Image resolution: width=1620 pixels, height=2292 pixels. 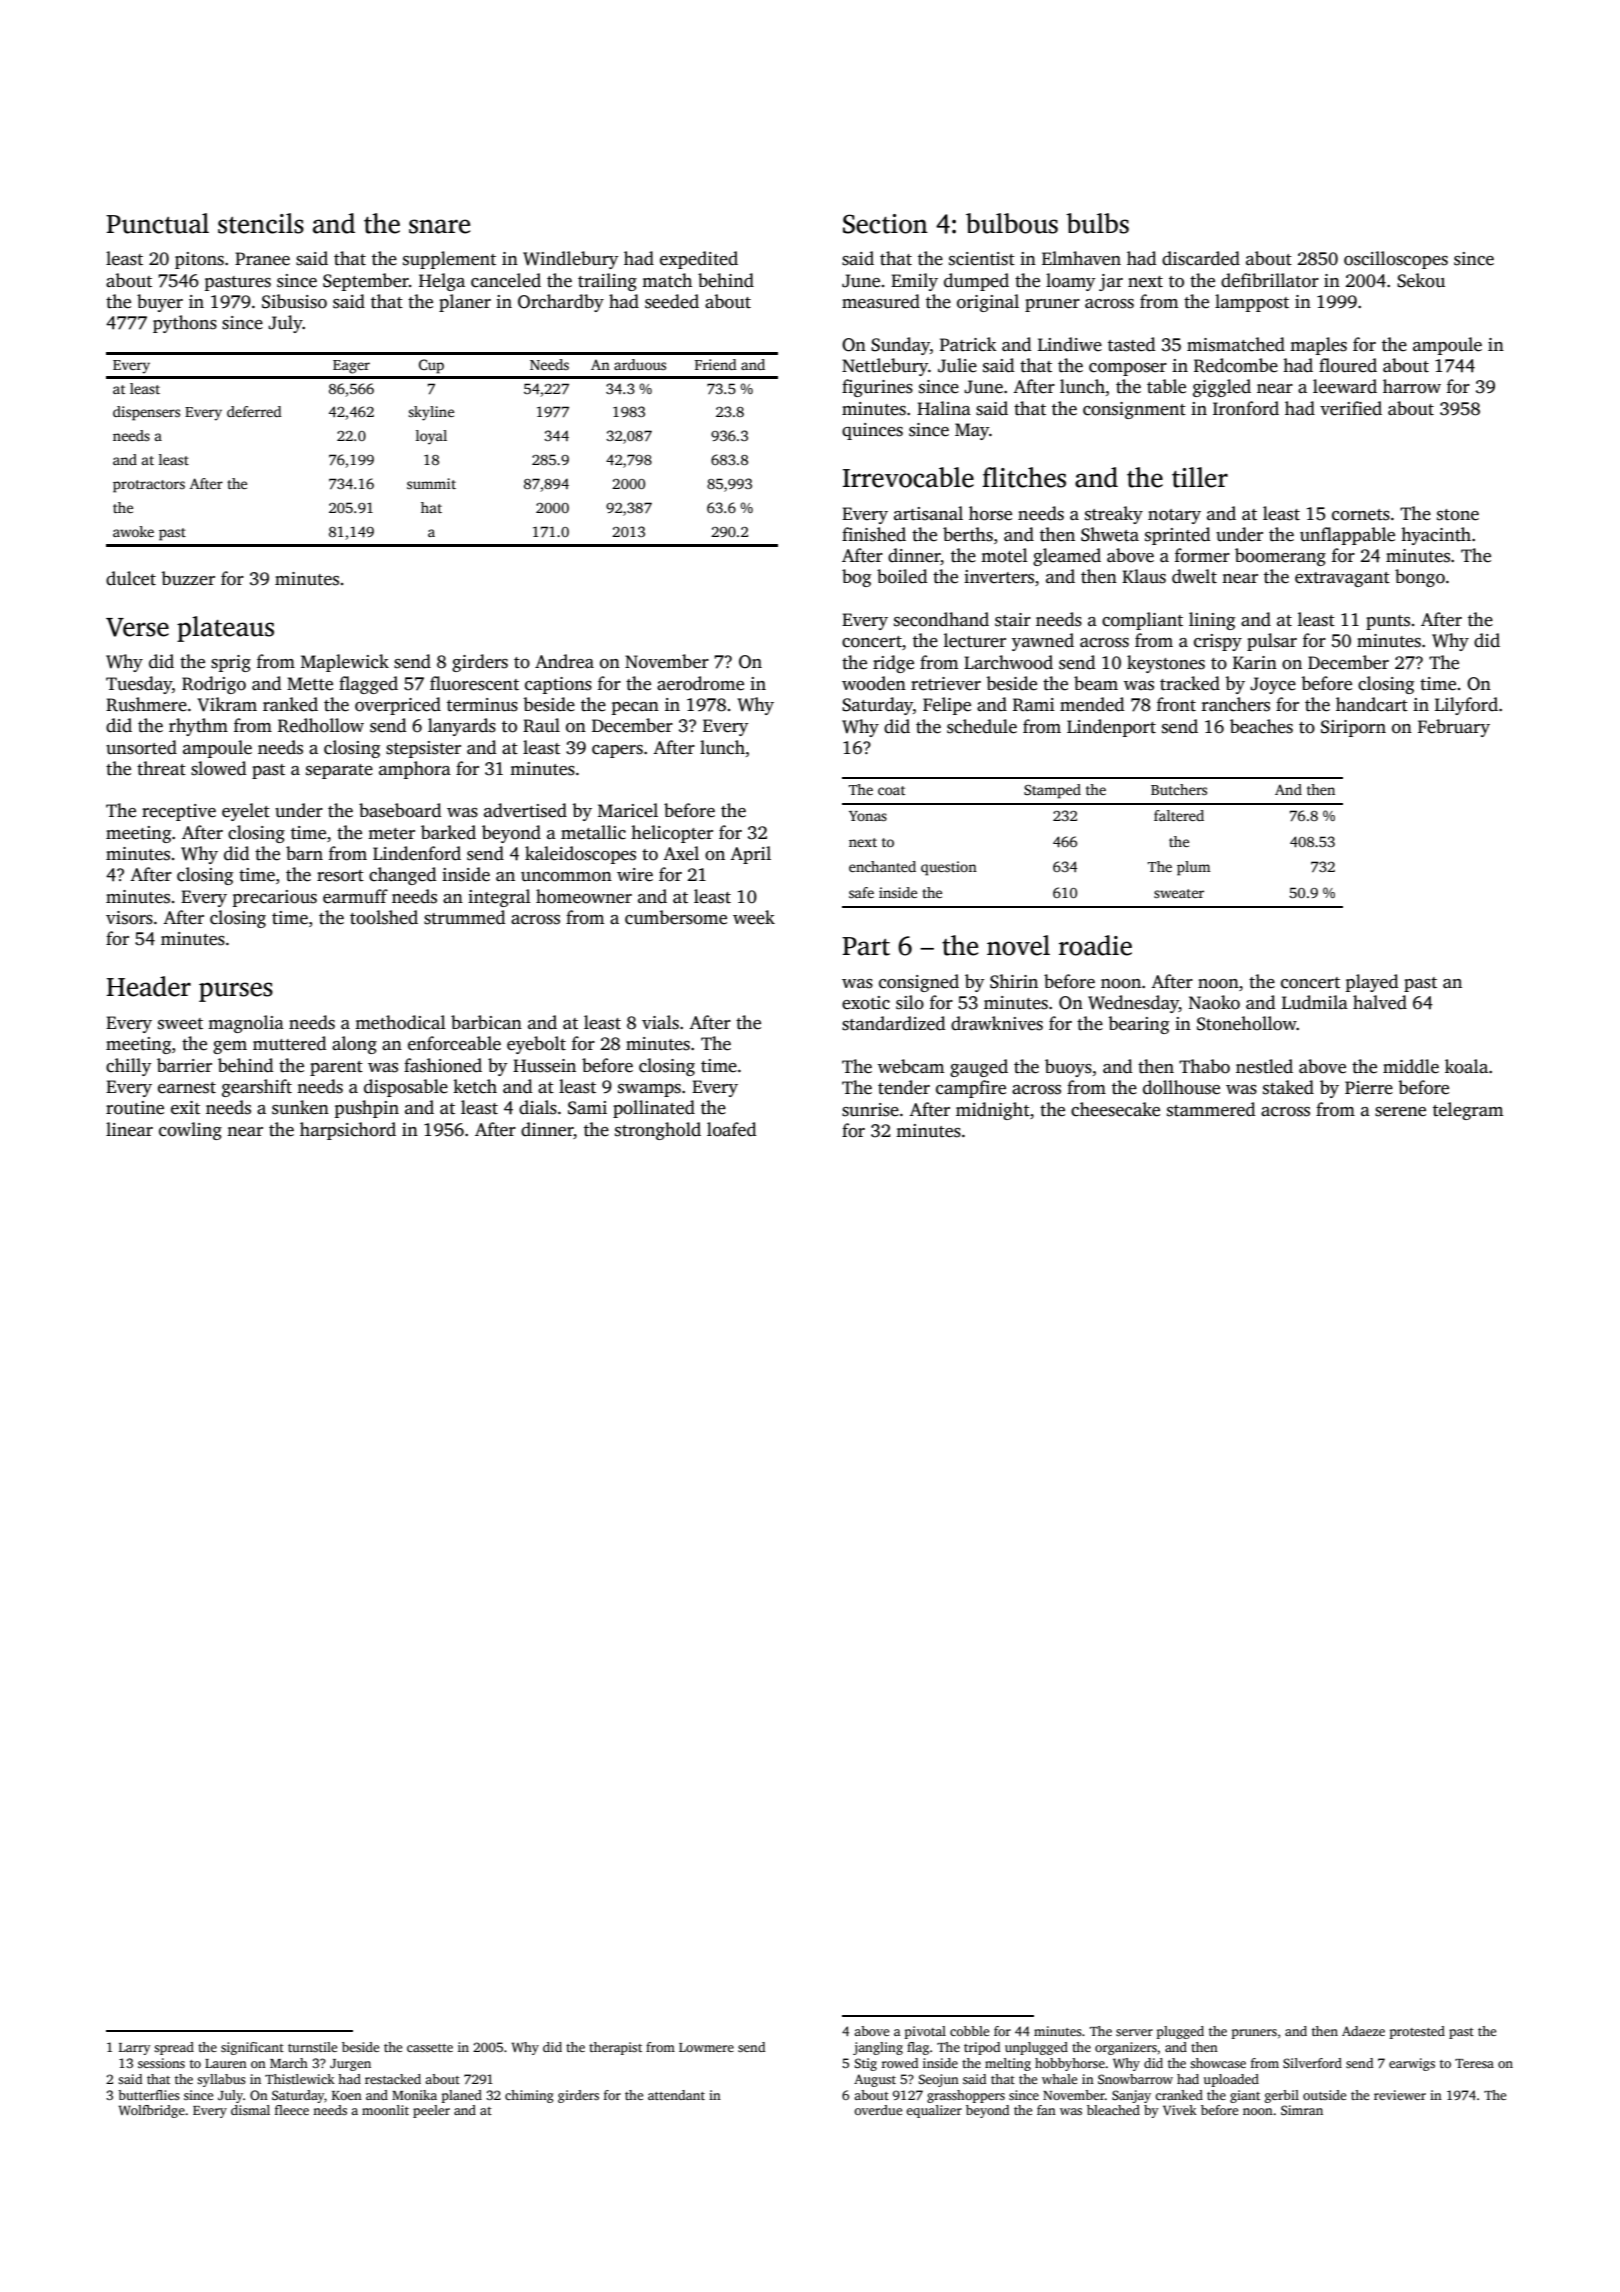 What do you see at coordinates (615, 2048) in the screenshot?
I see `therapist` at bounding box center [615, 2048].
